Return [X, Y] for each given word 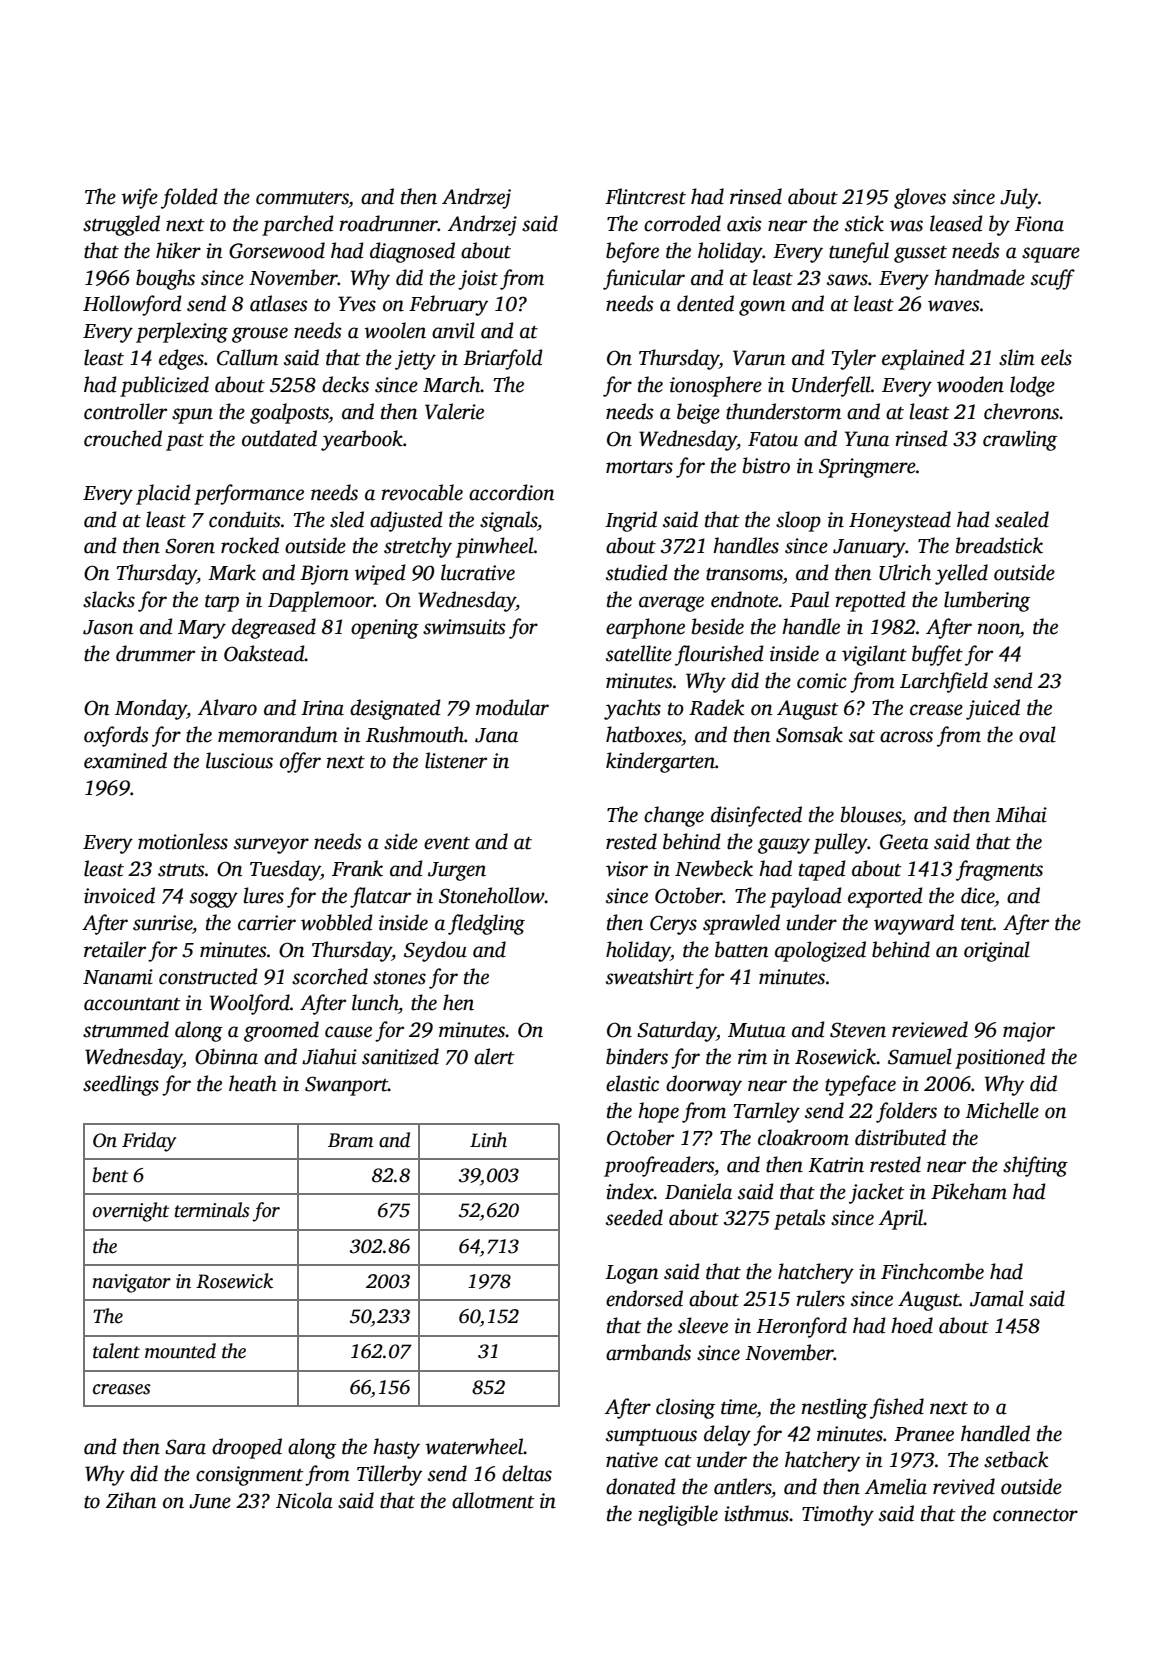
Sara [185, 1447]
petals [799, 1219]
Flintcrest [645, 196]
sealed [1022, 519]
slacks [109, 599]
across [906, 737]
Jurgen [457, 871]
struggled [121, 225]
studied [637, 572]
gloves [920, 198]
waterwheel [475, 1446]
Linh [488, 1140]
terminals [212, 1210]
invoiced [119, 895]
